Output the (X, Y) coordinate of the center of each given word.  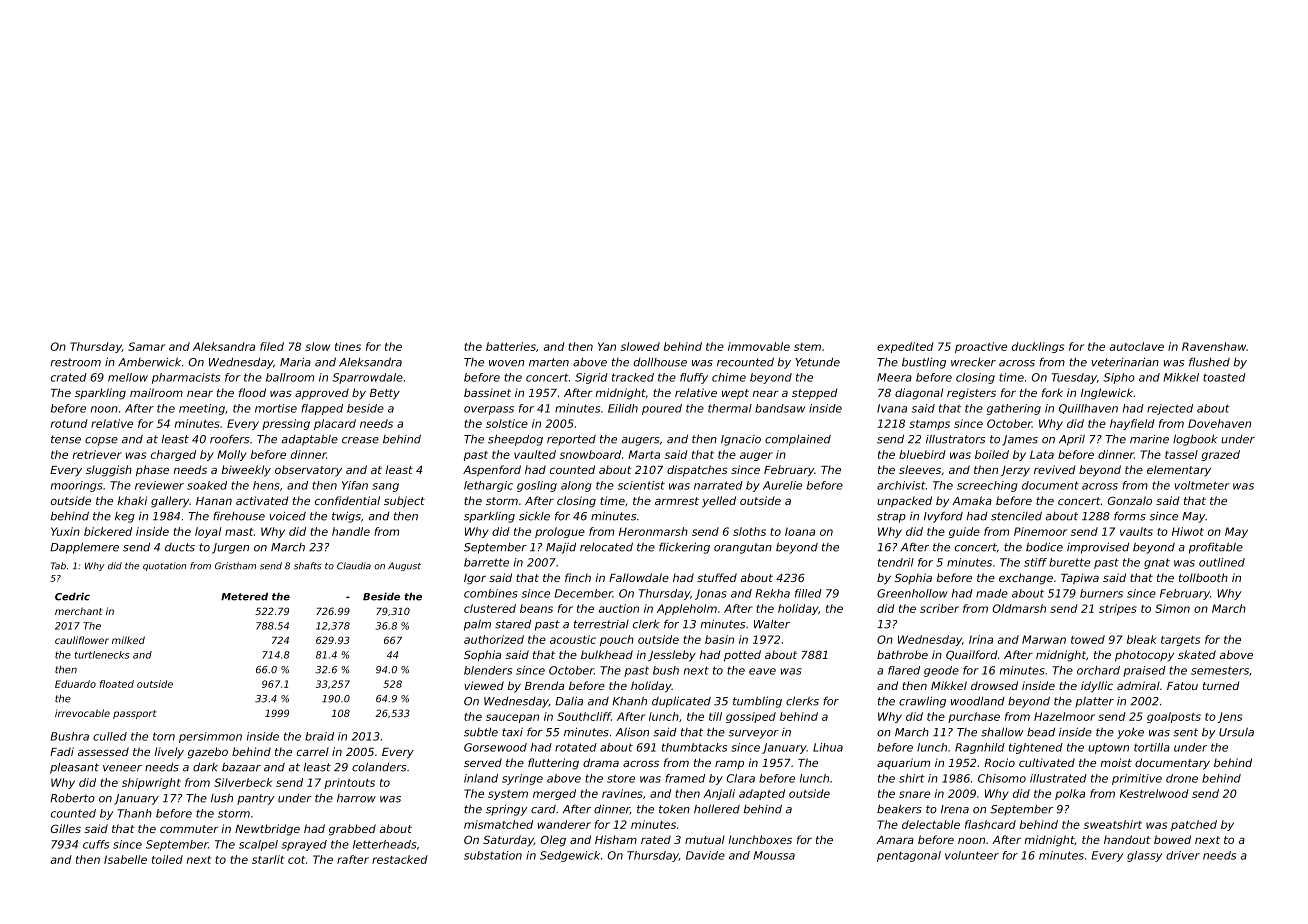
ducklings (1038, 347)
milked (128, 640)
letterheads (385, 844)
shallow (1002, 732)
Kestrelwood (1154, 793)
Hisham (616, 839)
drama (601, 762)
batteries (511, 346)
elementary (1179, 471)
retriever (97, 454)
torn (164, 736)
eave (762, 671)
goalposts (1174, 717)
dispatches (697, 471)
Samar (146, 346)
